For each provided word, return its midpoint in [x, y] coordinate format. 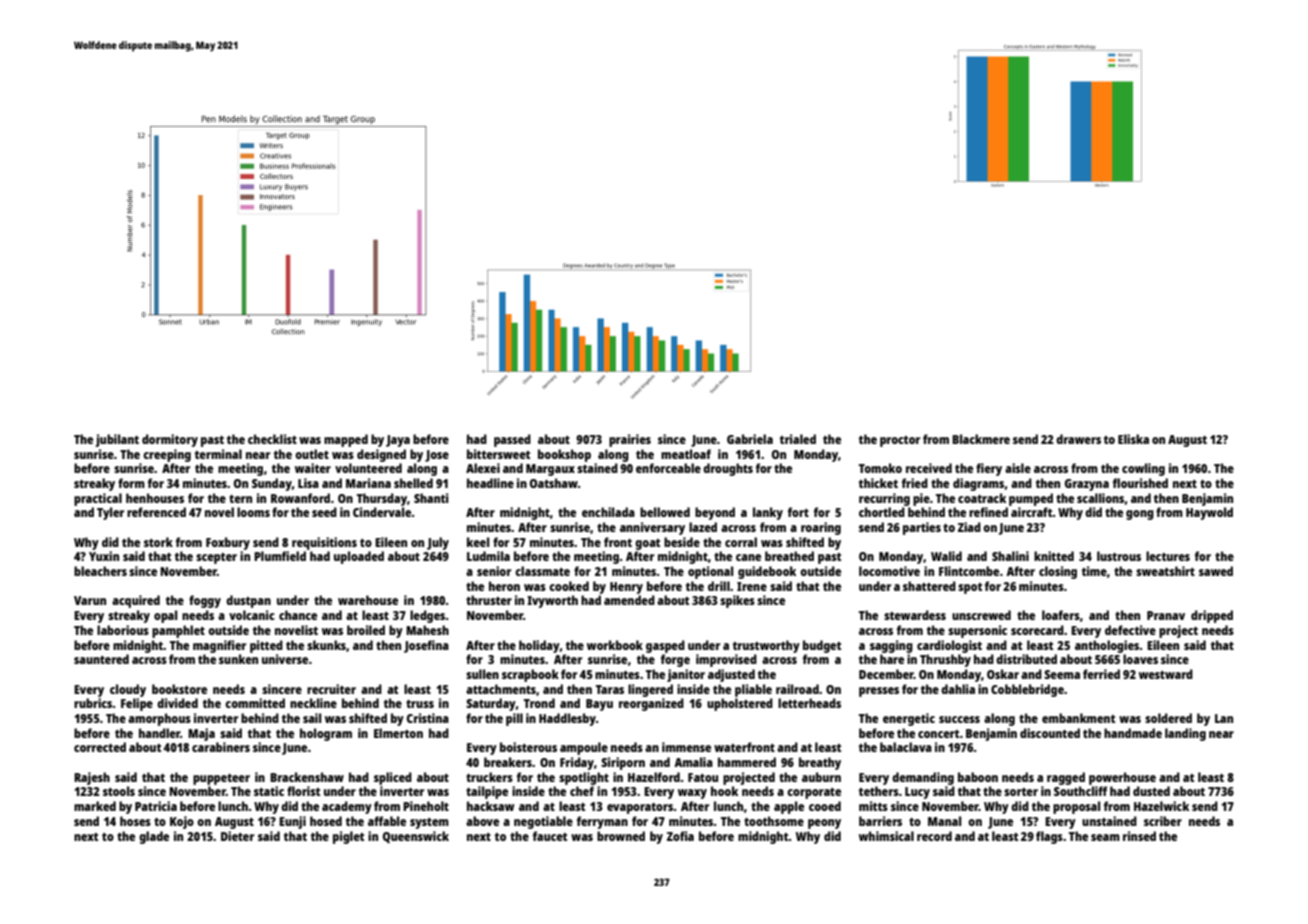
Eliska [1133, 439]
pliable [753, 690]
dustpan [248, 601]
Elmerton [398, 733]
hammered [747, 762]
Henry [626, 588]
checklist [272, 439]
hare [892, 659]
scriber [1163, 821]
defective [1130, 630]
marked [95, 806]
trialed [797, 439]
